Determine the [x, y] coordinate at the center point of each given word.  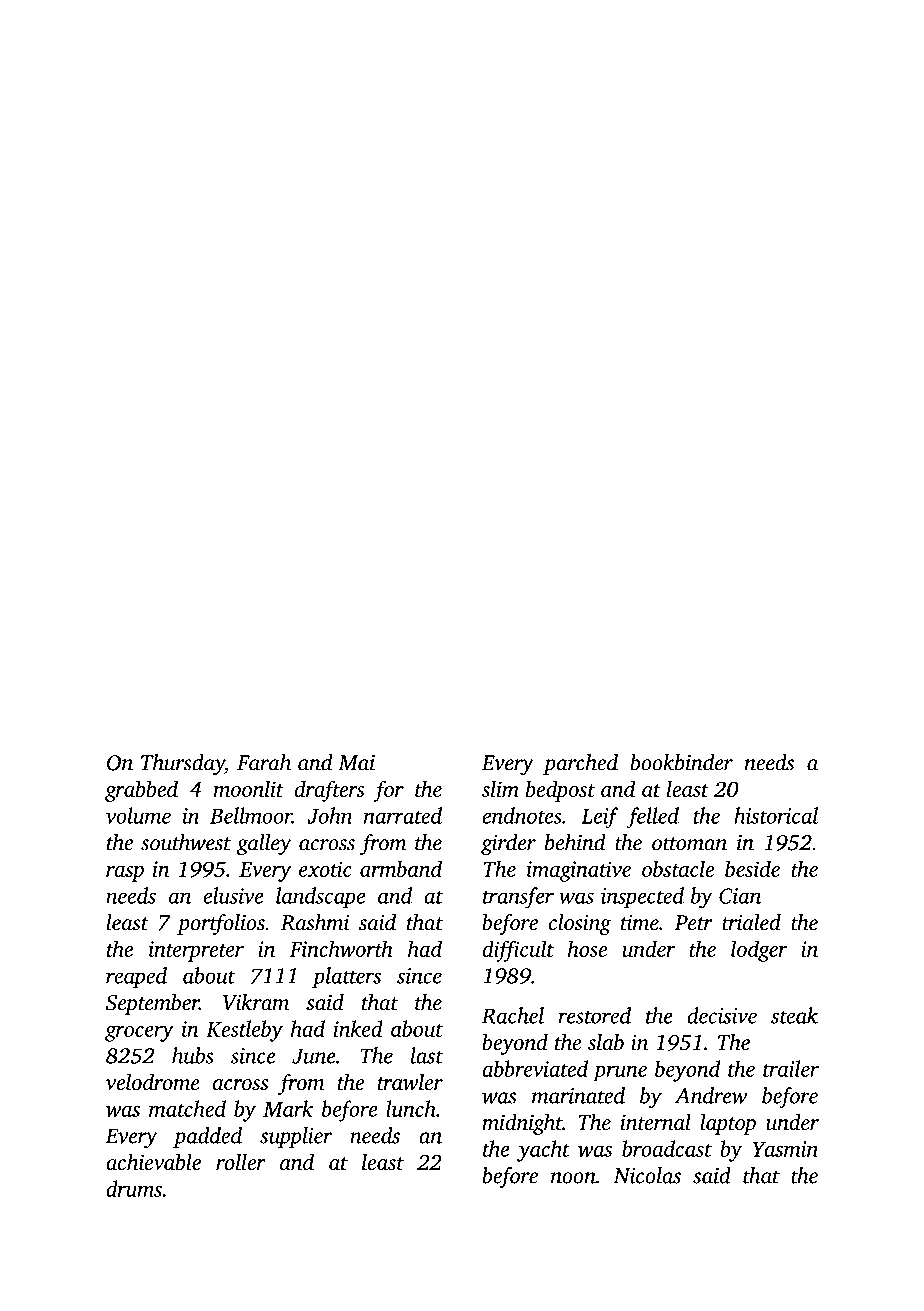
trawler [410, 1082]
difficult [518, 951]
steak [794, 1015]
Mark [288, 1108]
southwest [186, 842]
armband [401, 868]
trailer [791, 1068]
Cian [740, 896]
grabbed [141, 791]
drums [134, 1188]
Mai [356, 763]
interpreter [196, 951]
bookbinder [681, 762]
